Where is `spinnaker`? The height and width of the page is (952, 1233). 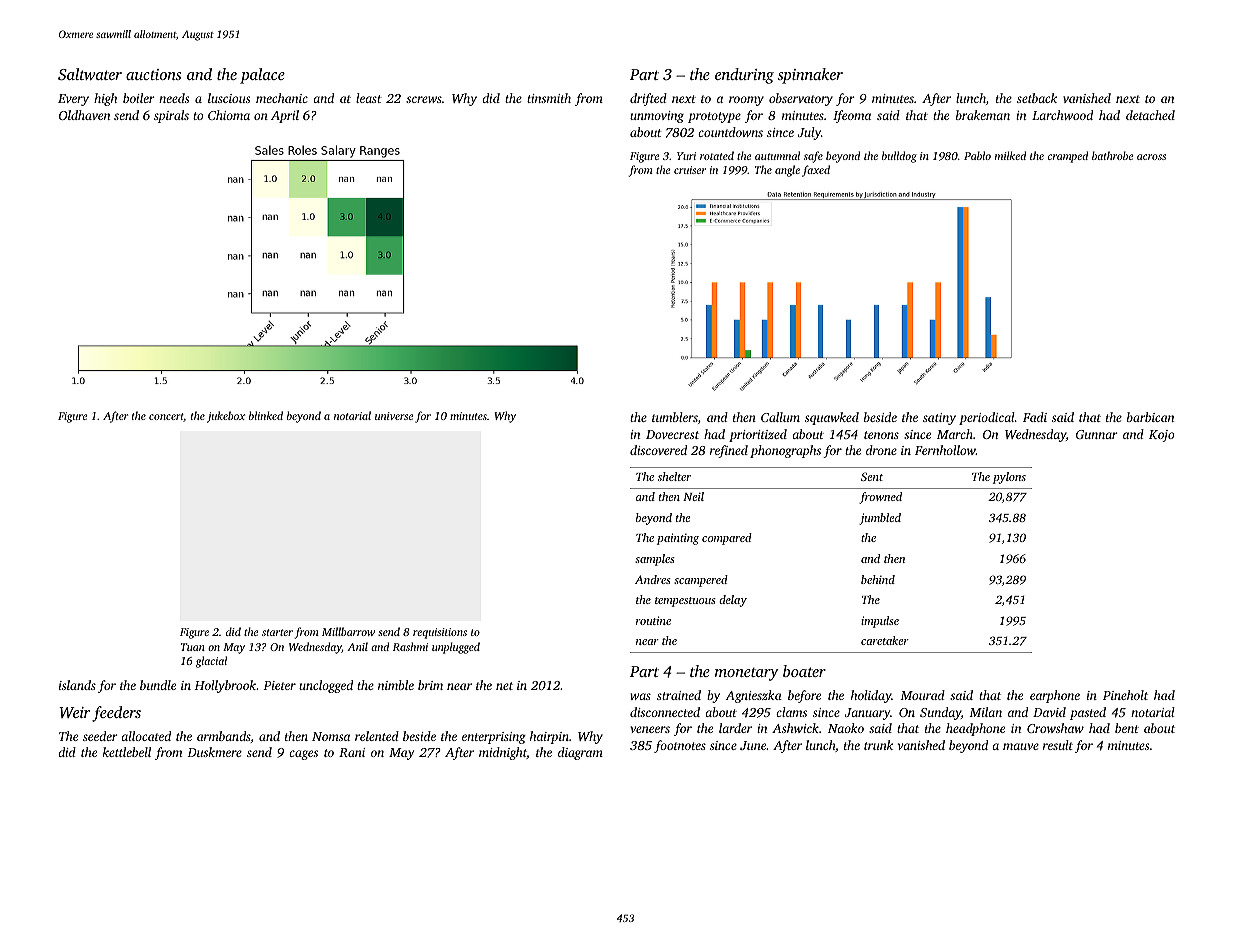 spinnaker is located at coordinates (810, 76).
